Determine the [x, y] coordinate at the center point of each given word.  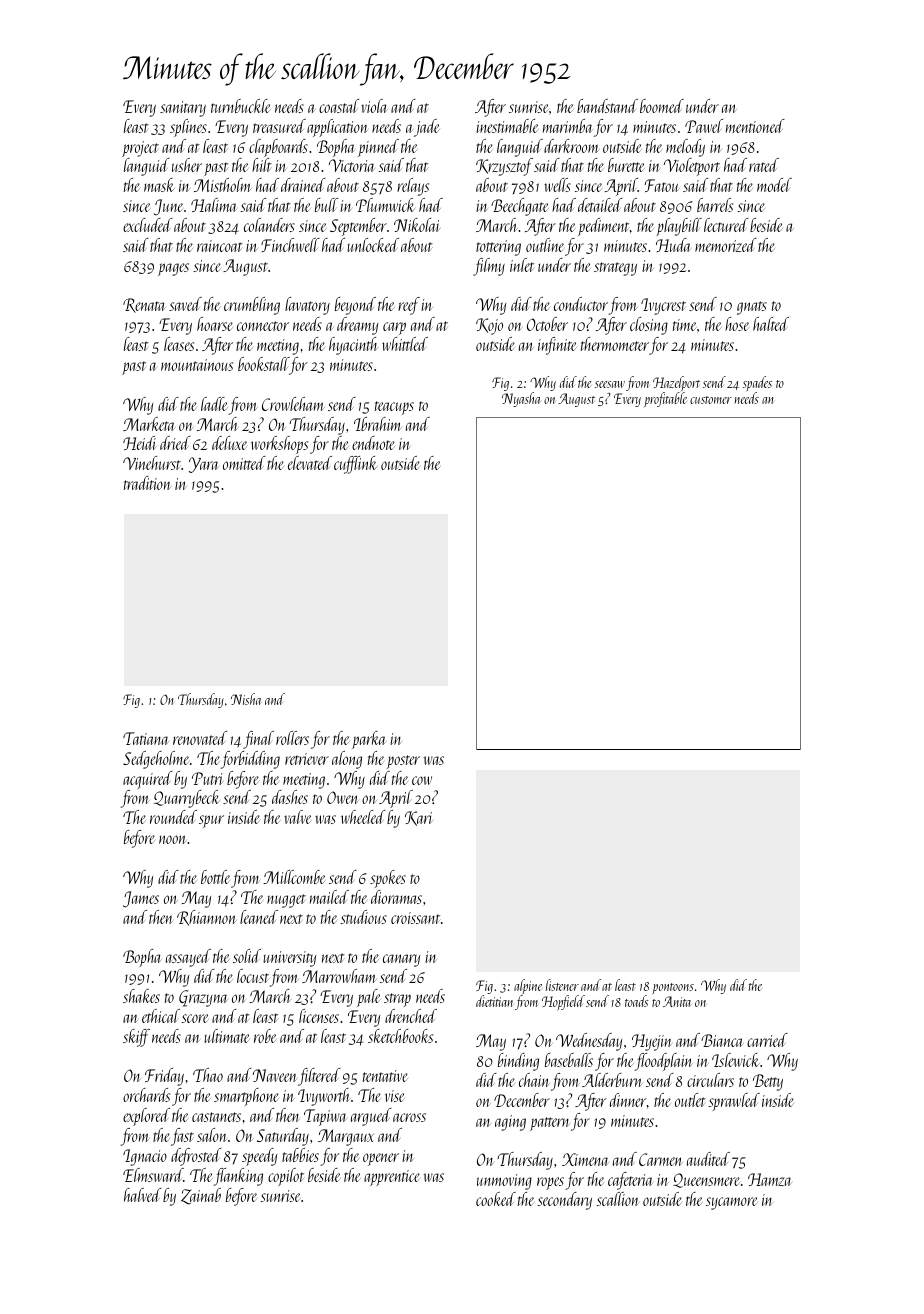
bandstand [607, 106]
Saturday [283, 1137]
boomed [662, 106]
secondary [565, 1201]
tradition [147, 483]
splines [188, 128]
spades [757, 384]
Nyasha [521, 399]
